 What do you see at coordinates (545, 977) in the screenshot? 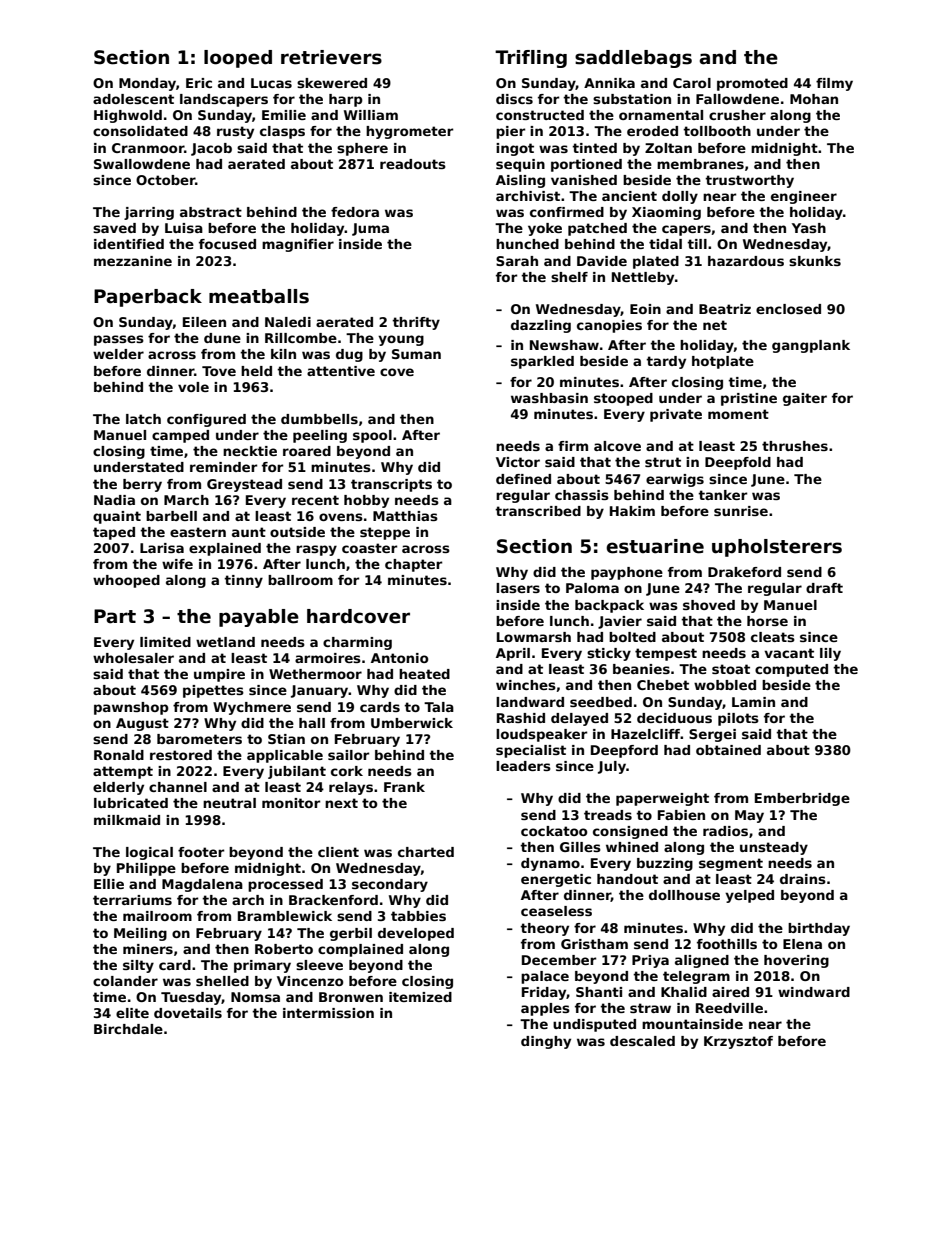
I see `palace` at bounding box center [545, 977].
